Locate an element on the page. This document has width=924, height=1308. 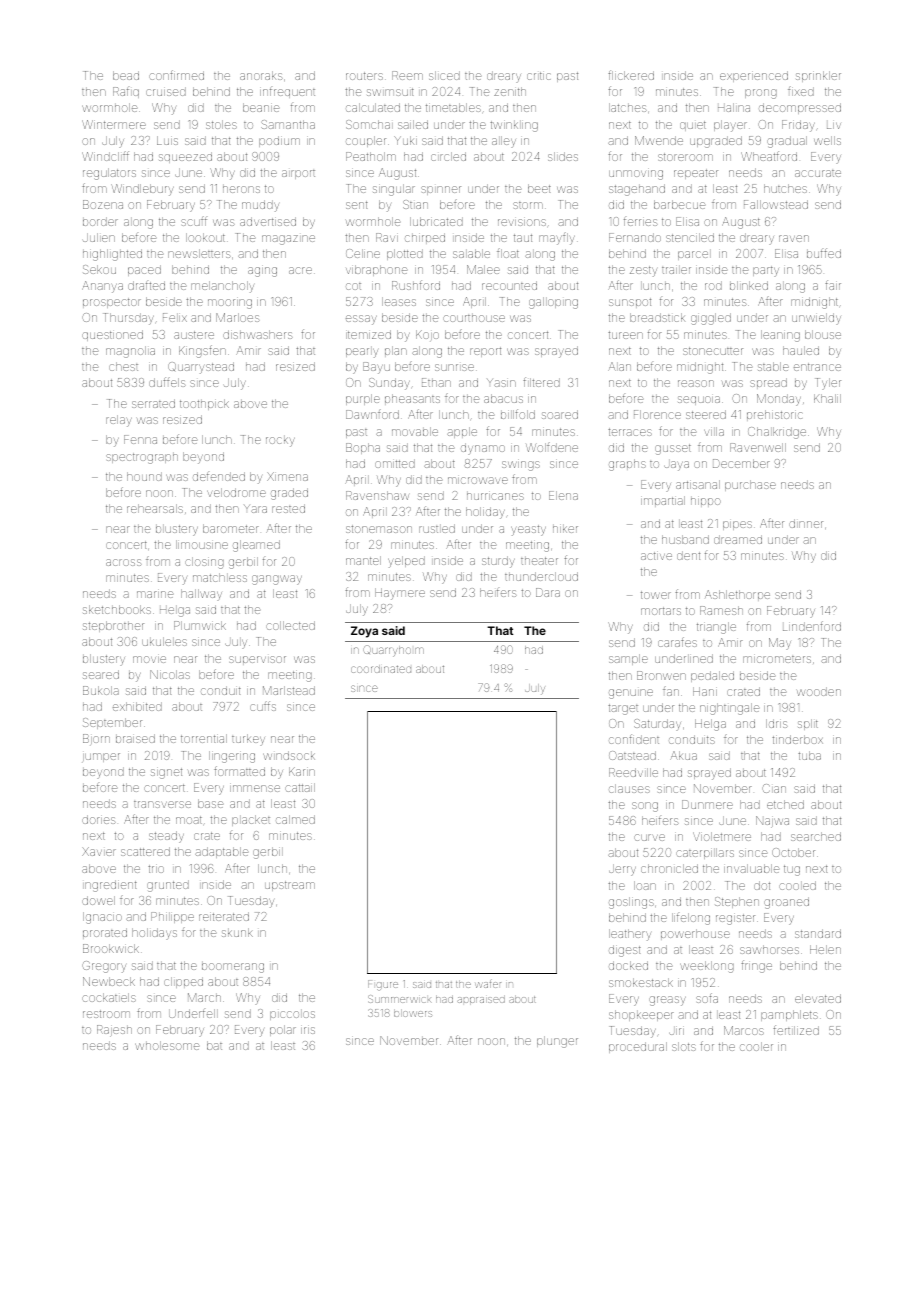
wholesome is located at coordinates (167, 1045).
